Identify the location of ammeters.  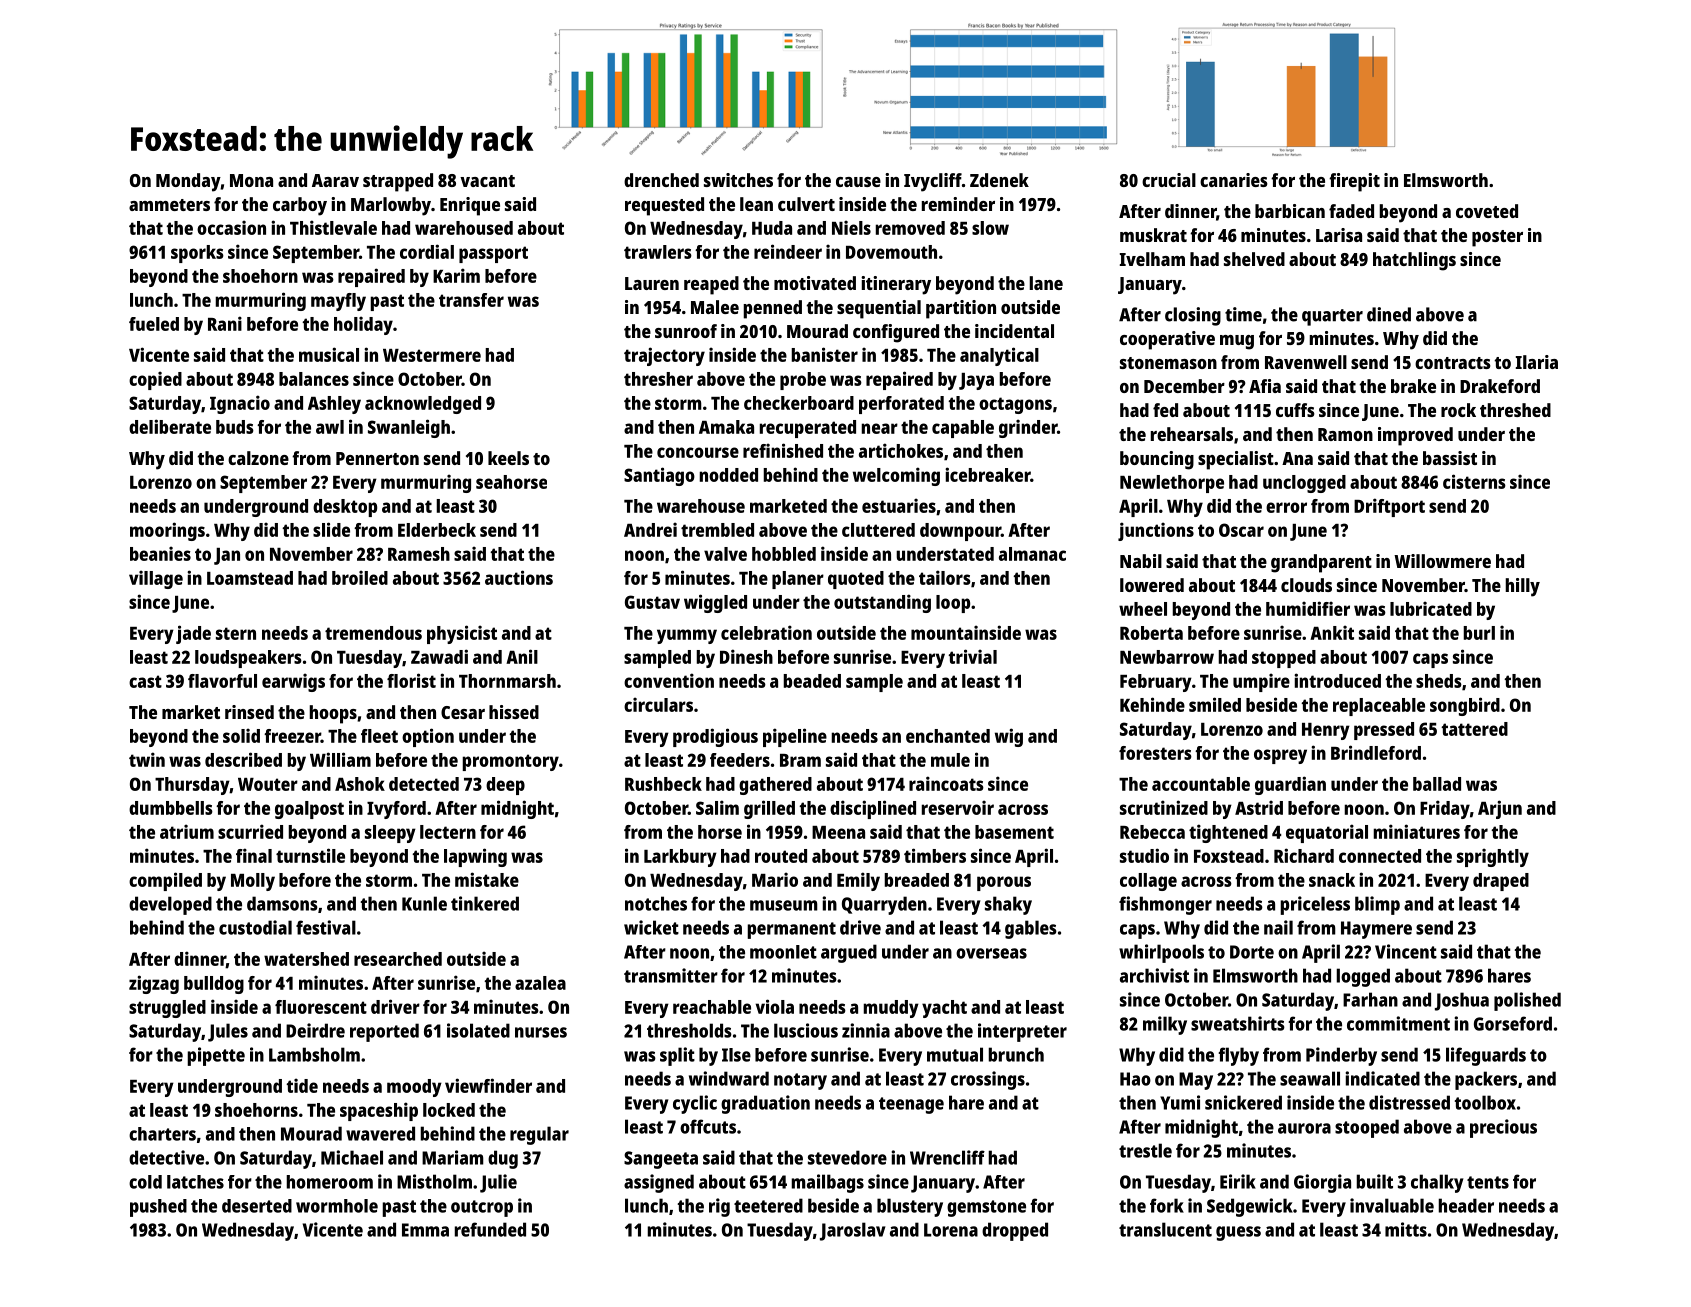
(169, 205).
